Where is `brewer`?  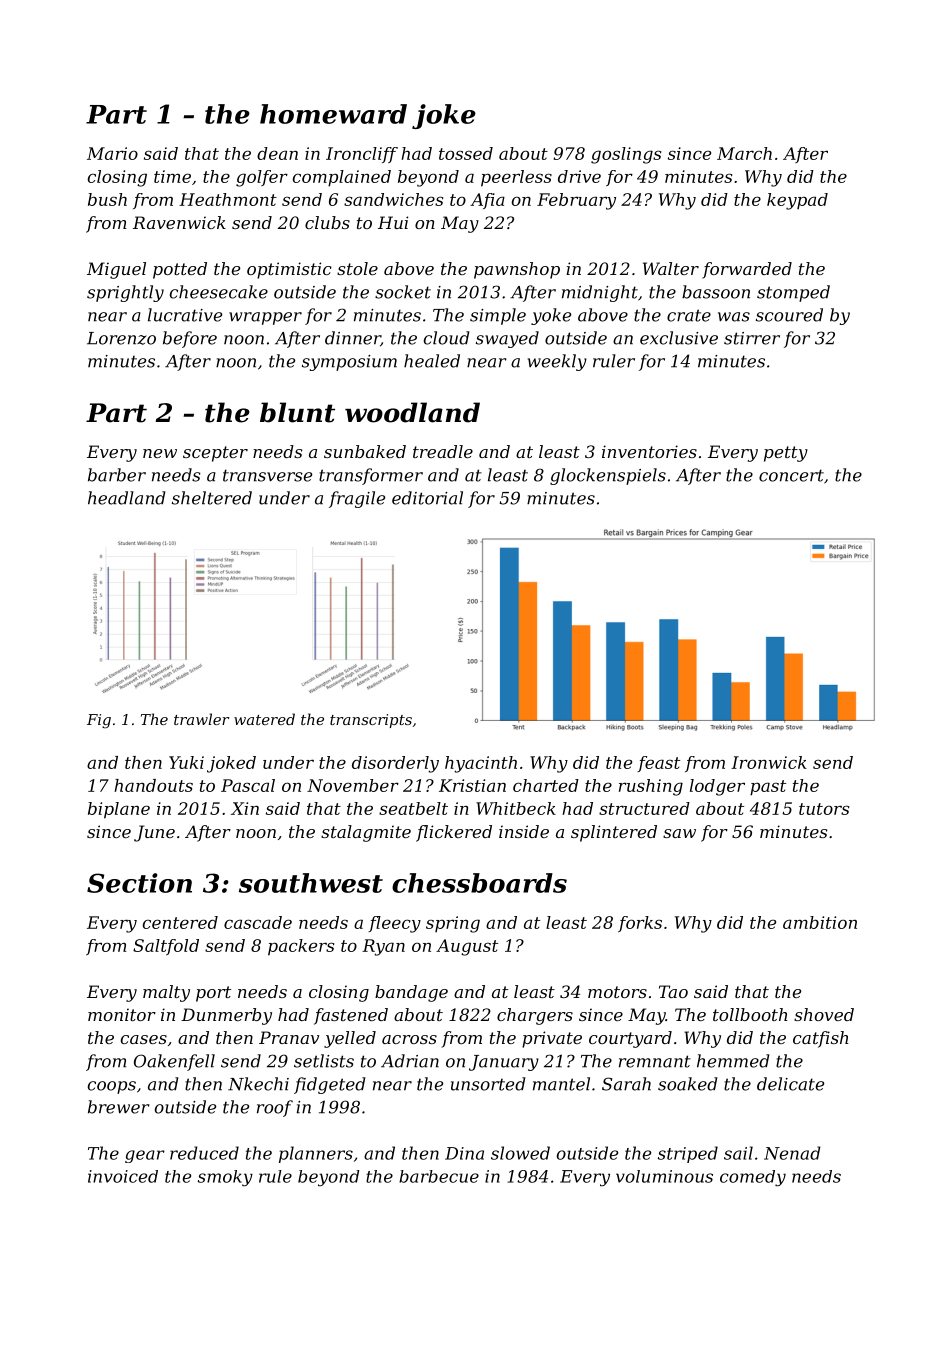
brewer is located at coordinates (118, 1107).
